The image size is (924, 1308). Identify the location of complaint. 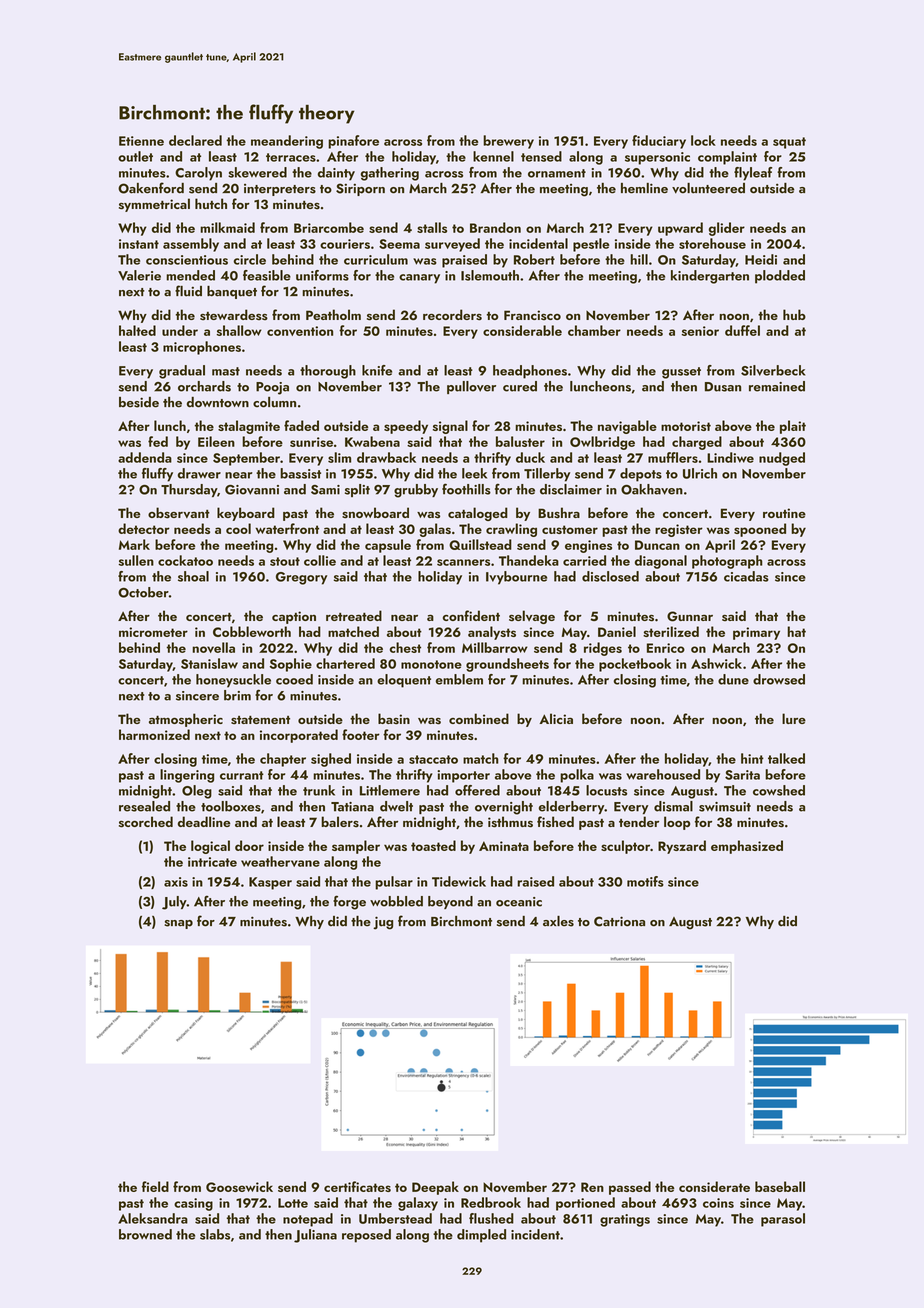
(727, 158).
